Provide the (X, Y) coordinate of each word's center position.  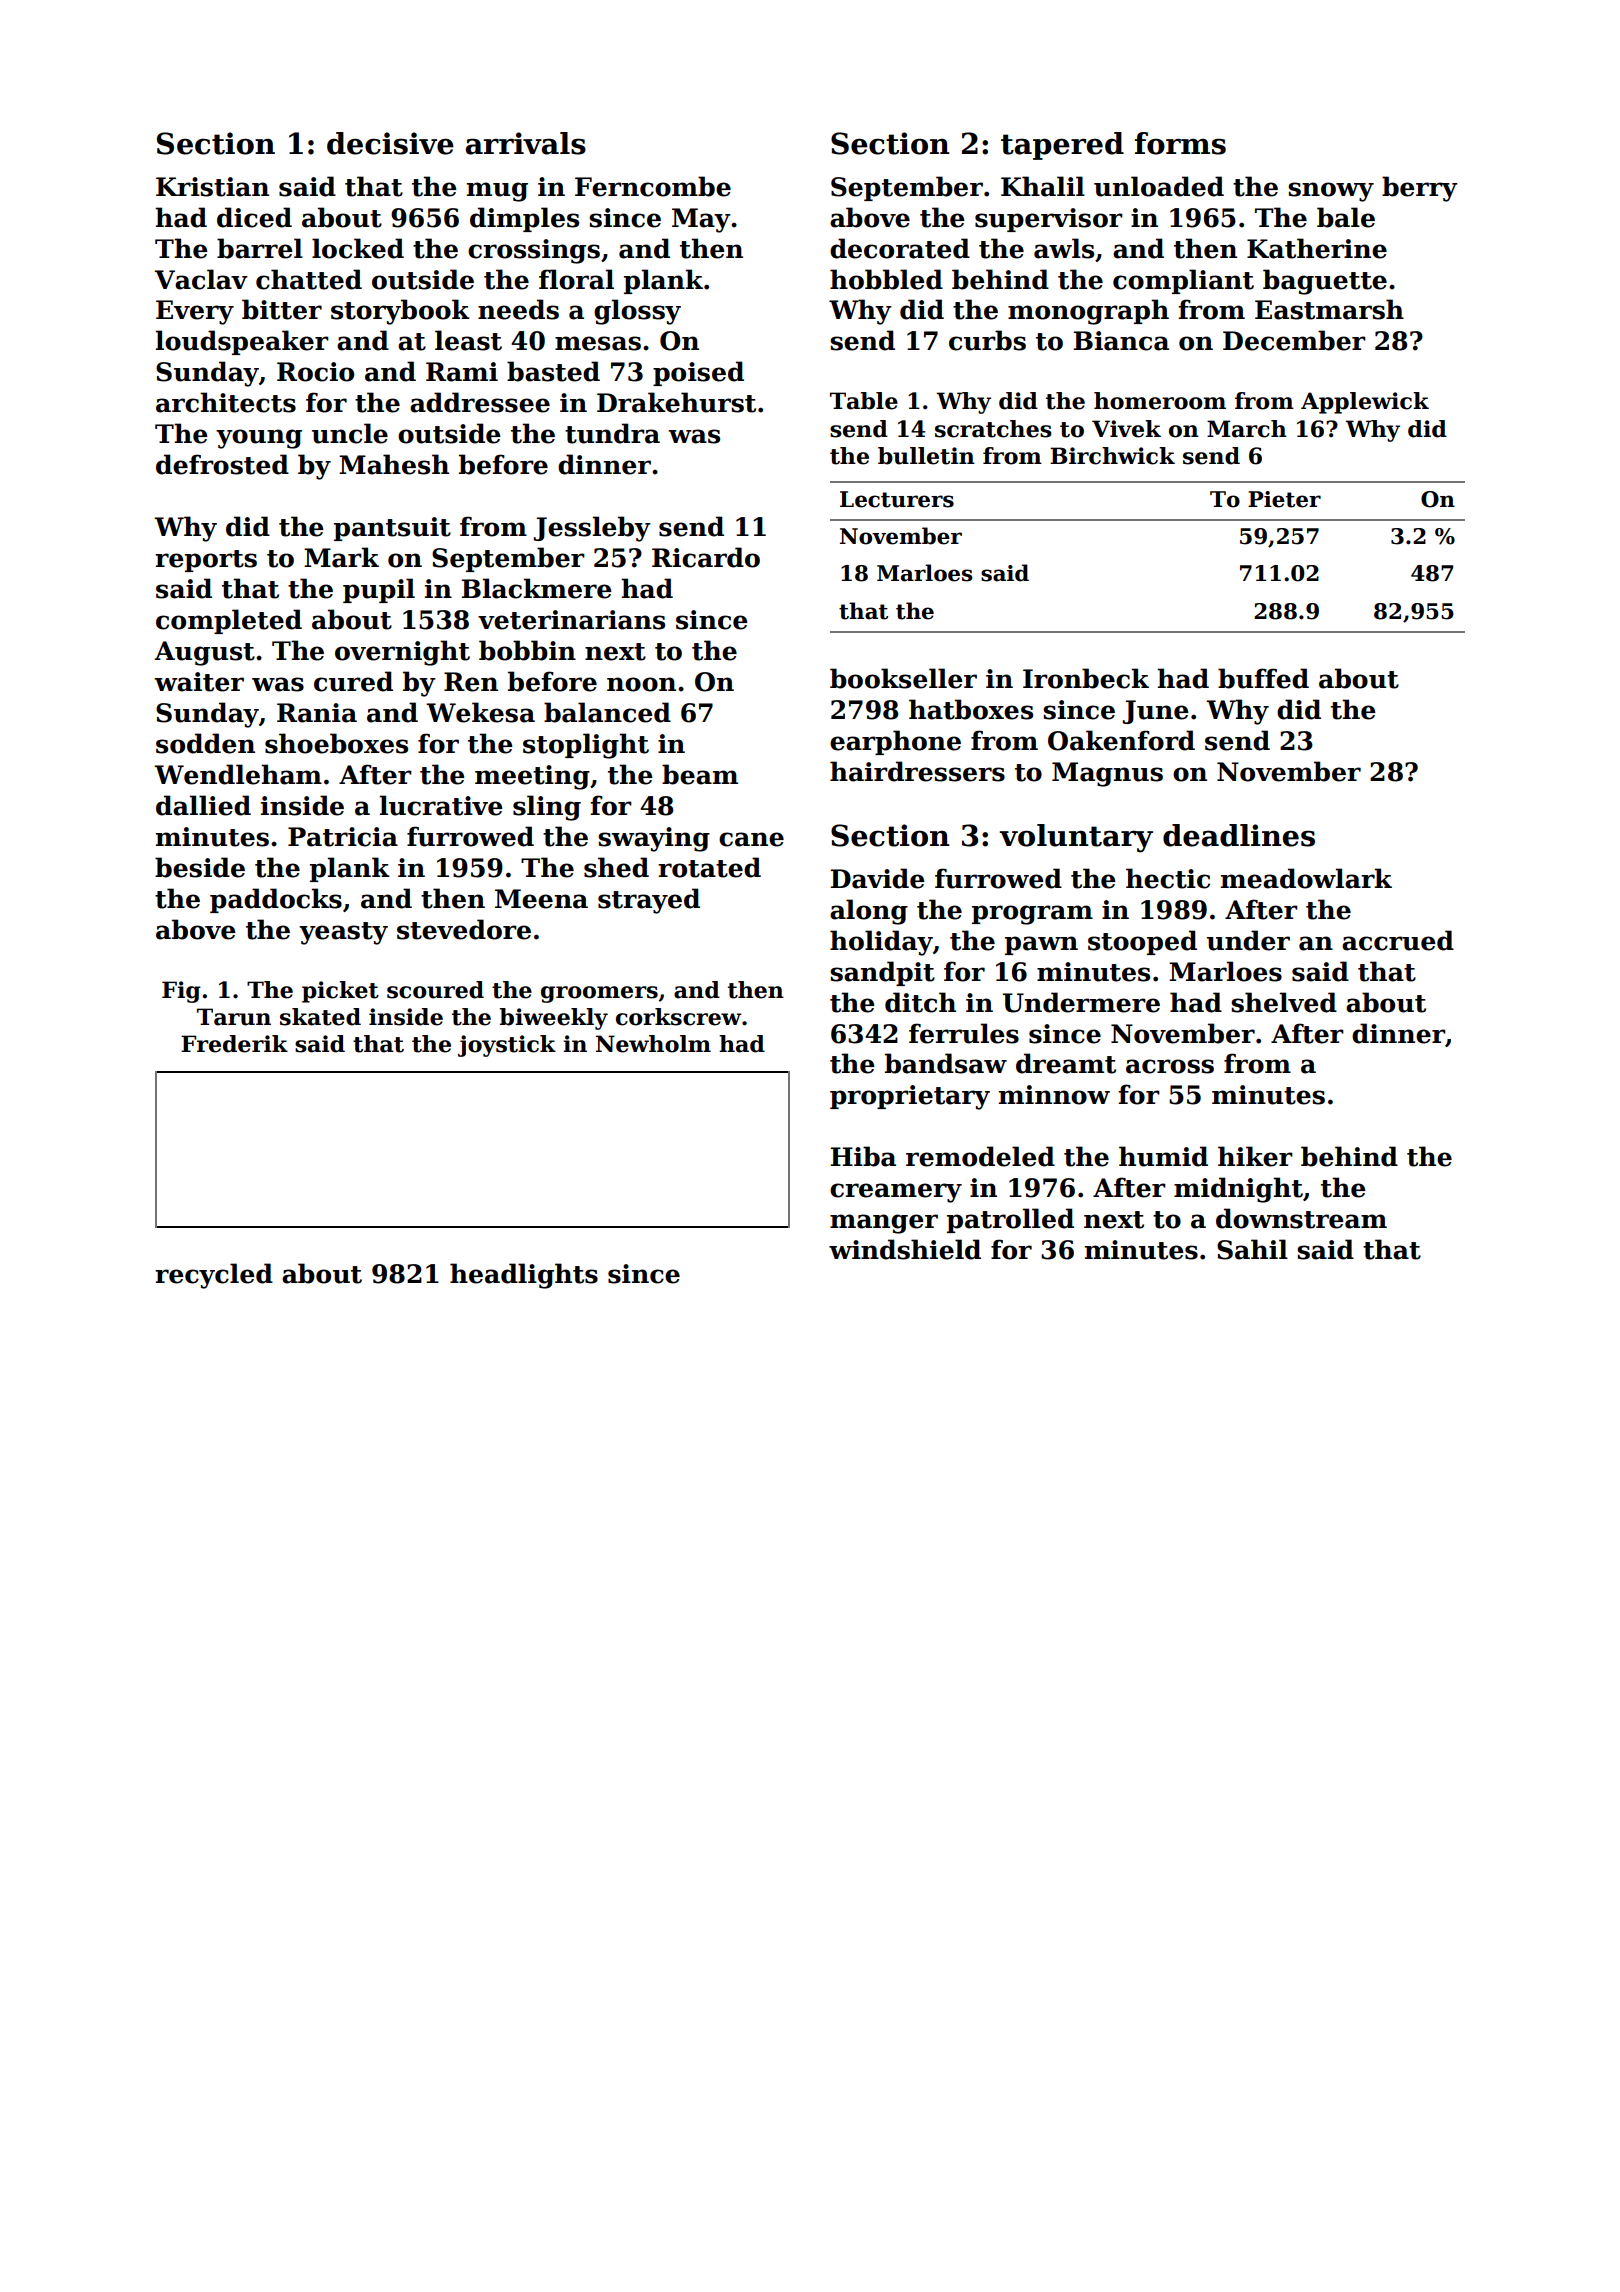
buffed (1263, 678)
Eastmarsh (1329, 309)
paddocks (276, 900)
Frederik (234, 1044)
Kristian (212, 187)
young (259, 439)
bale (1346, 217)
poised (698, 373)
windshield (905, 1249)
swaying (654, 839)
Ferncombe (653, 186)
